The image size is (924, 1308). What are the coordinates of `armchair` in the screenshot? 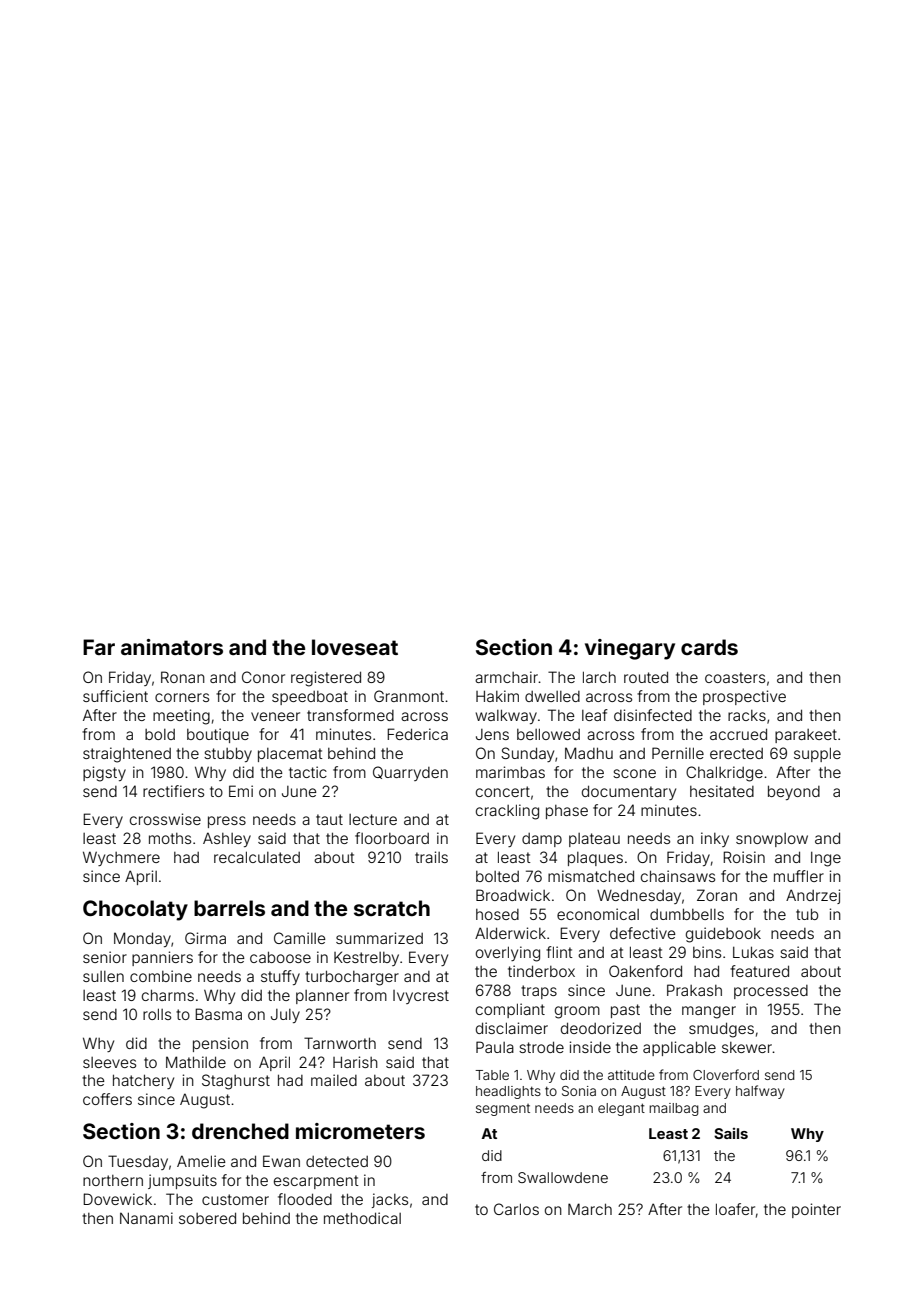 It's located at (506, 677).
